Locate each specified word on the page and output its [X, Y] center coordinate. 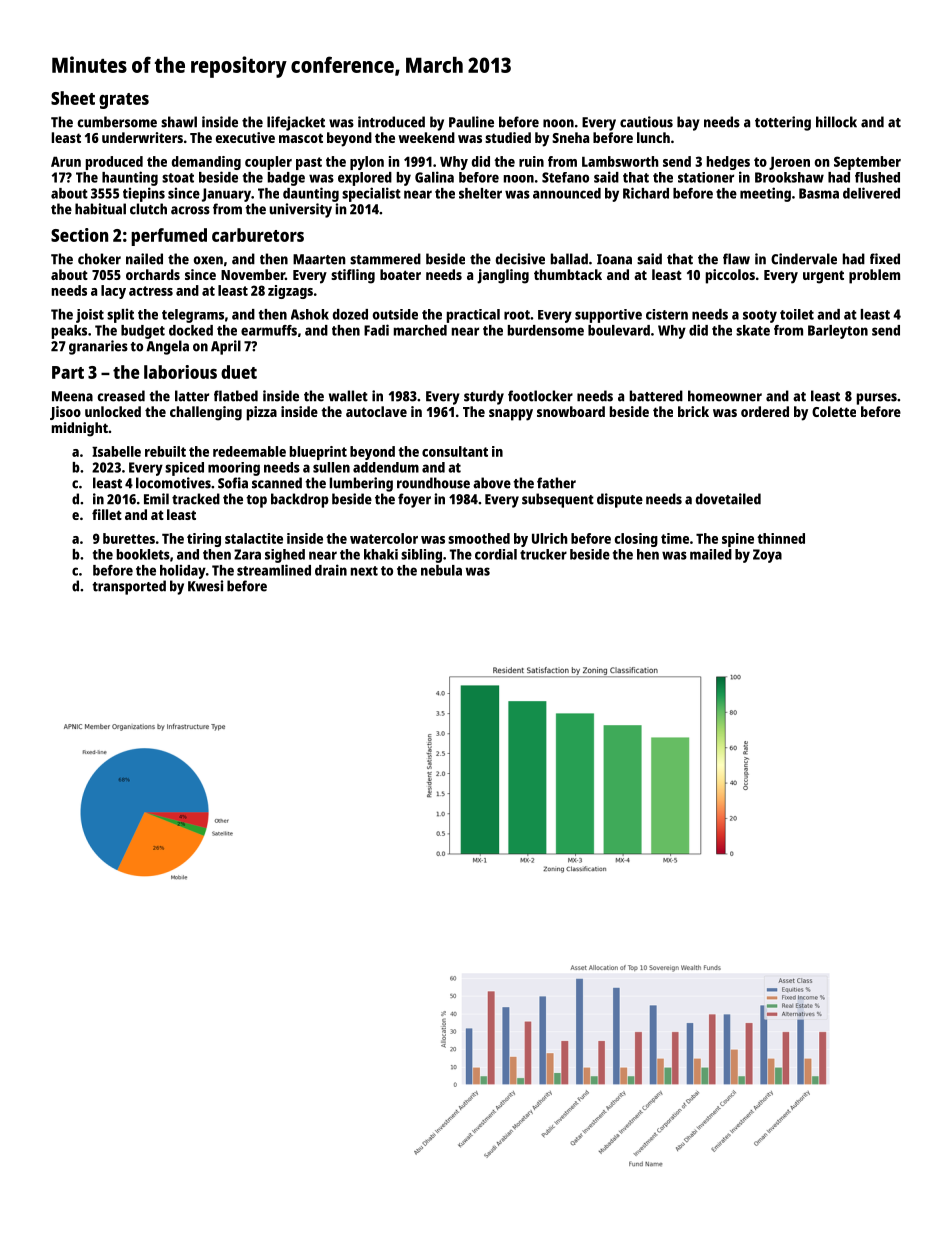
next [364, 571]
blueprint [318, 453]
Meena [72, 396]
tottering [783, 123]
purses [877, 399]
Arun [66, 161]
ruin [531, 161]
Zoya [767, 556]
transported [129, 587]
